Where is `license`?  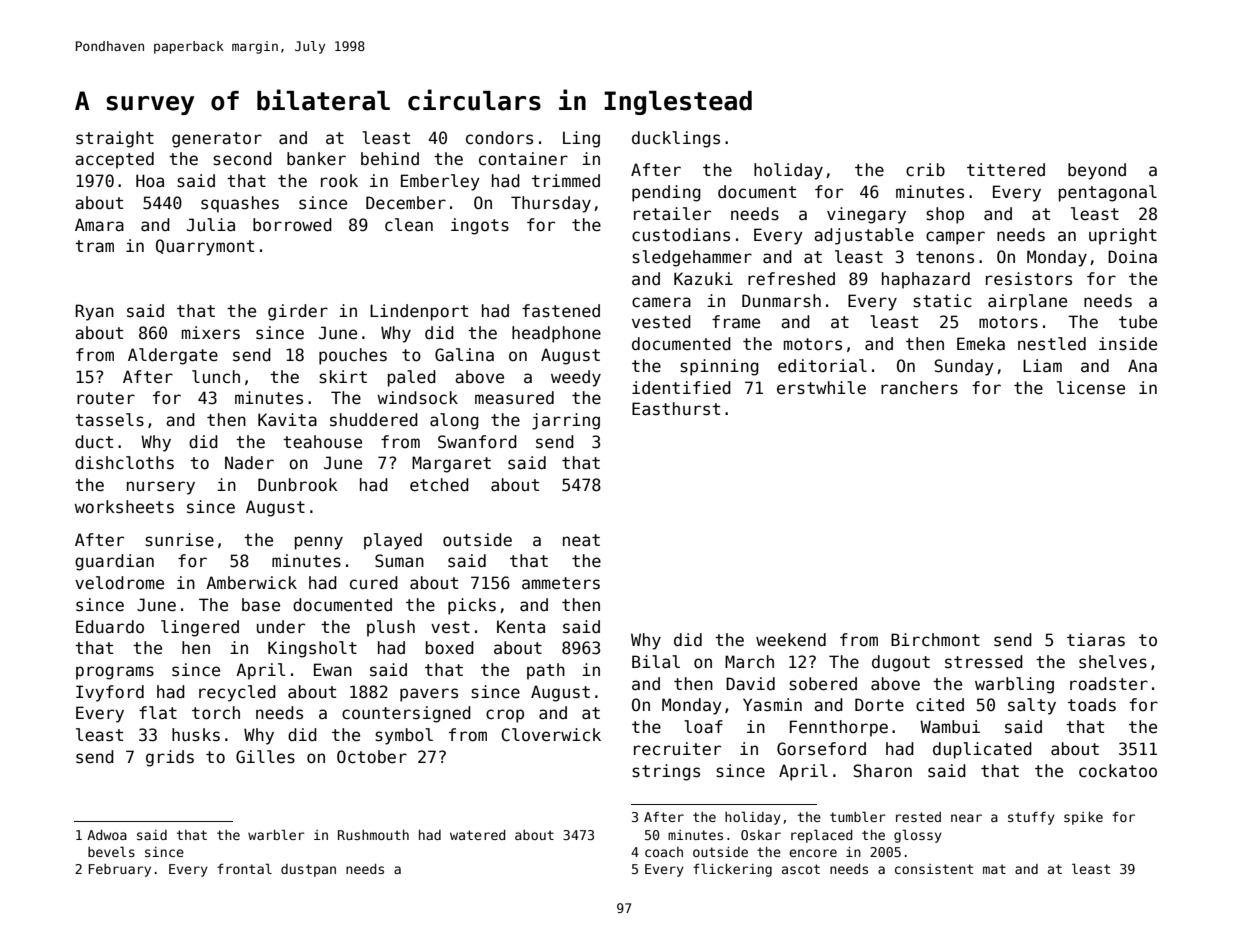
license is located at coordinates (1091, 388).
